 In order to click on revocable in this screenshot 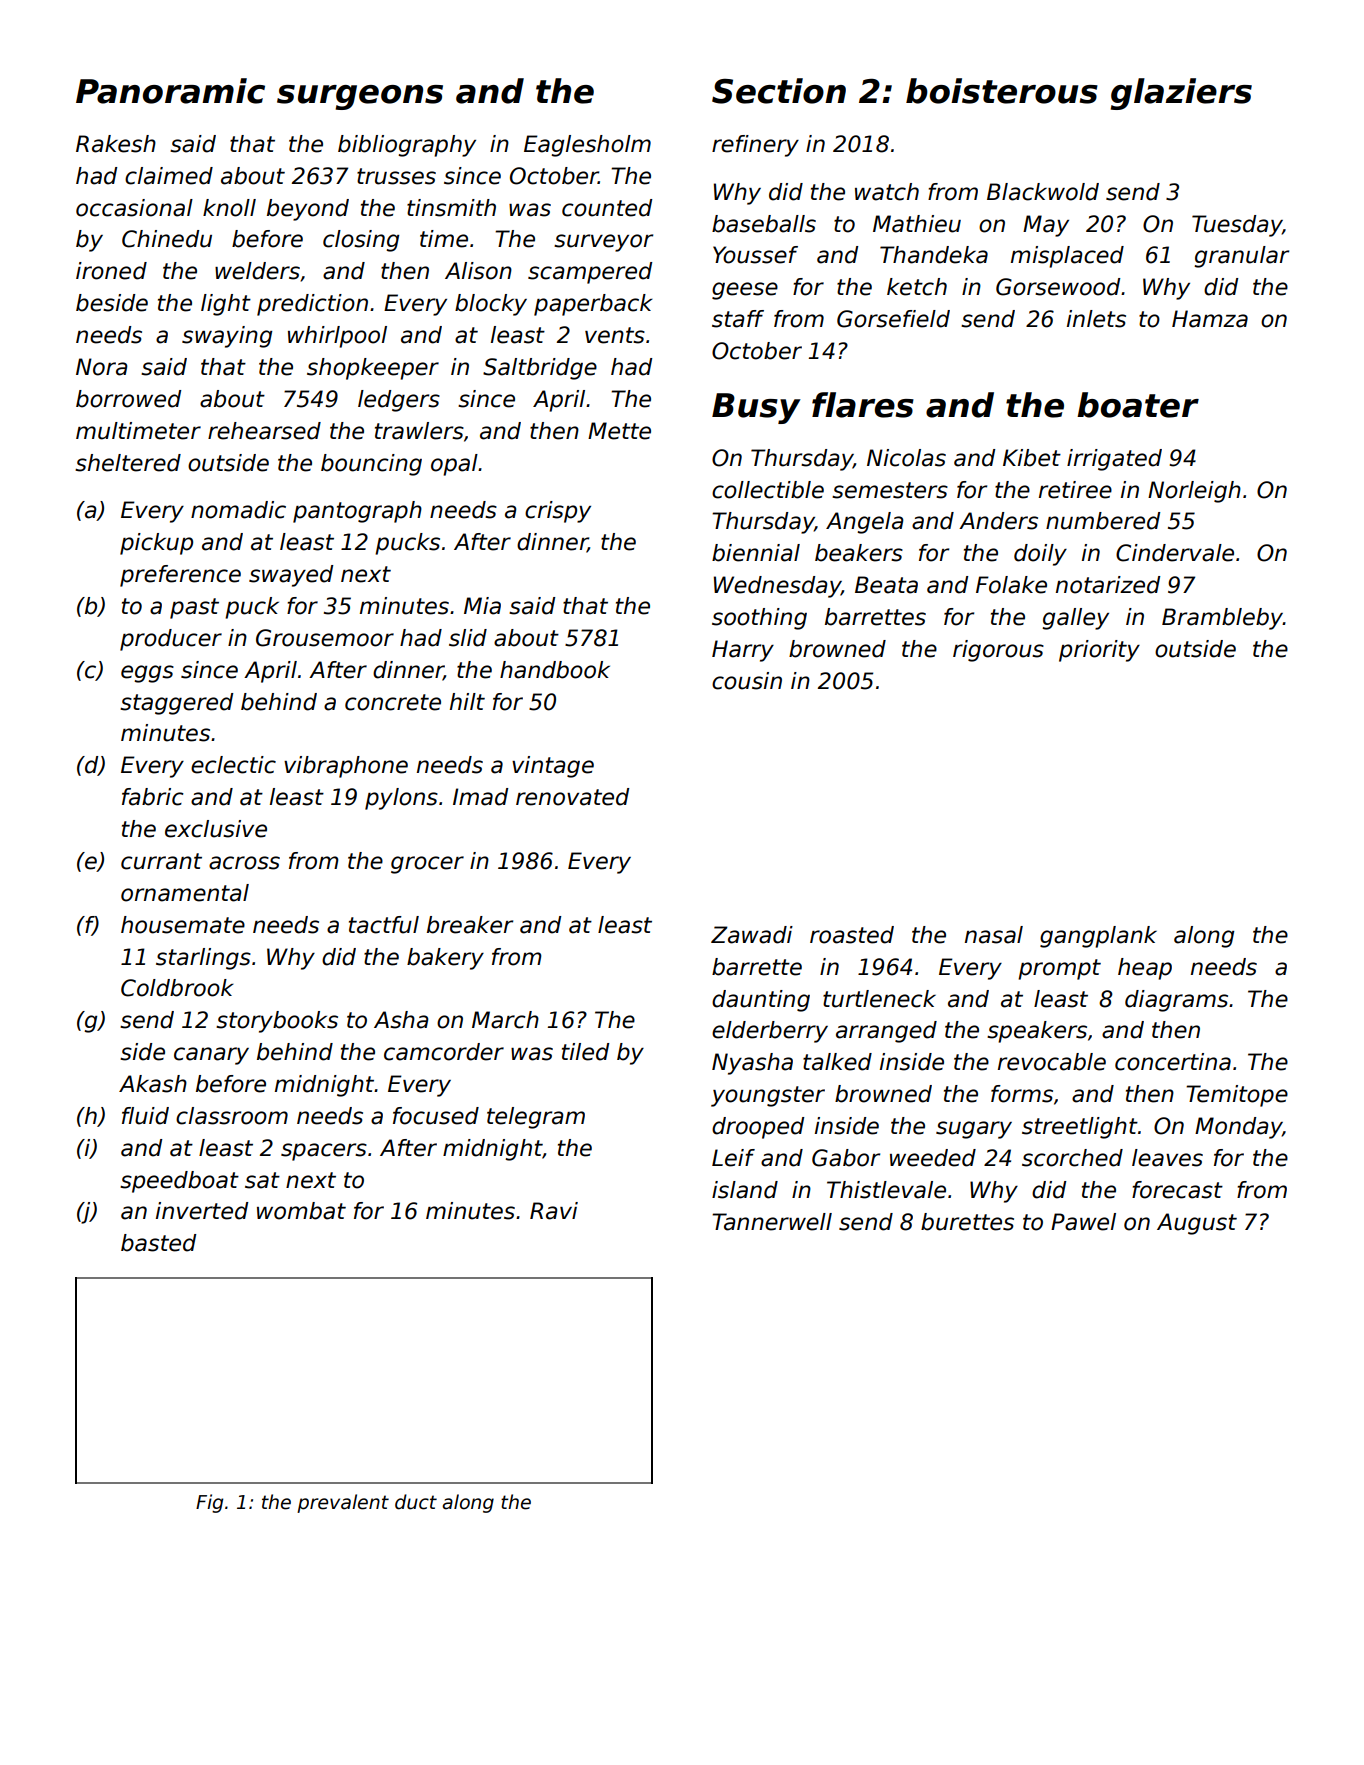, I will do `click(1052, 1062)`.
